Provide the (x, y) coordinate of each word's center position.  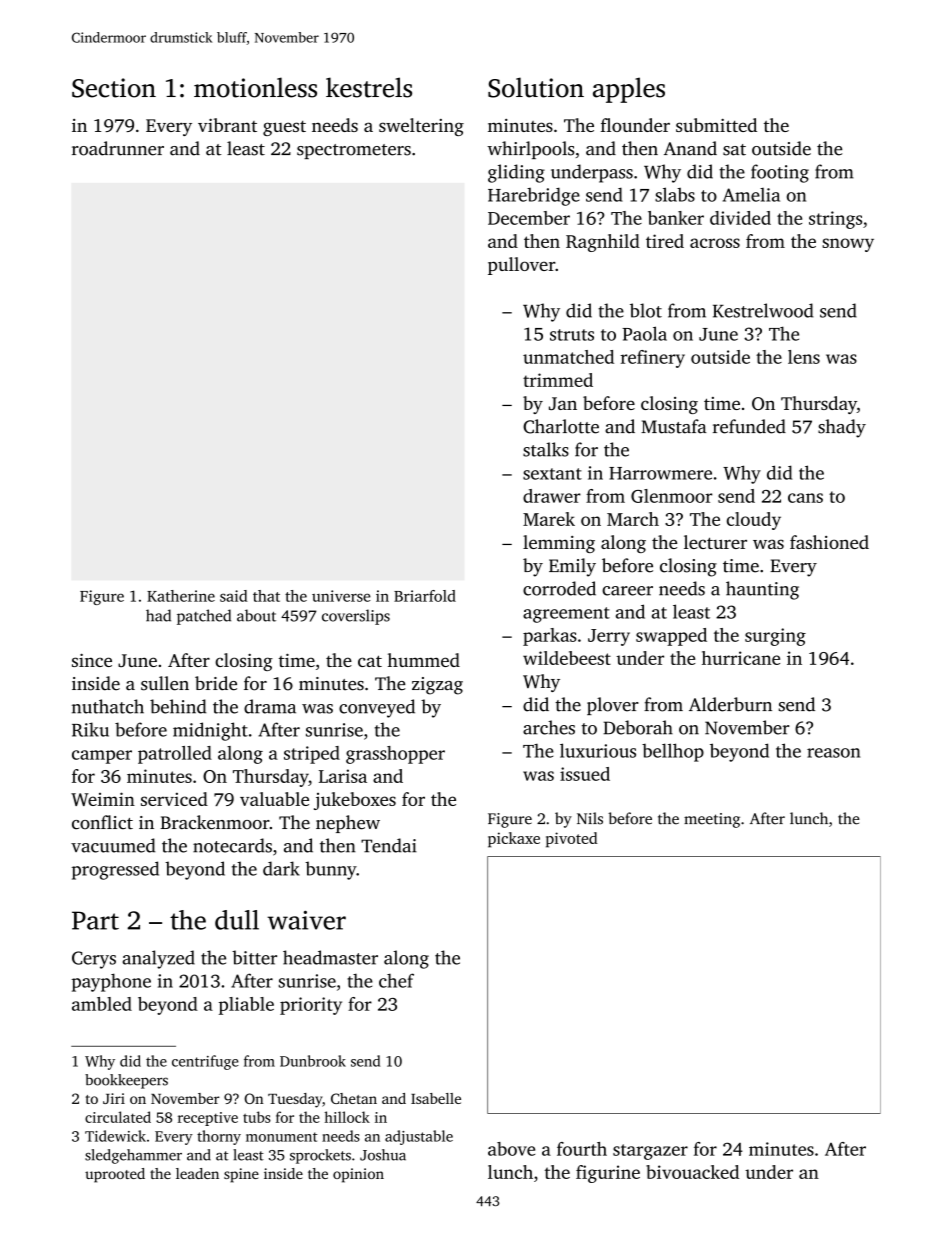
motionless (255, 87)
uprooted (115, 1175)
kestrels (369, 87)
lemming (559, 544)
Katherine (181, 596)
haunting (762, 590)
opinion (358, 1175)
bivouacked (692, 1172)
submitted (716, 125)
